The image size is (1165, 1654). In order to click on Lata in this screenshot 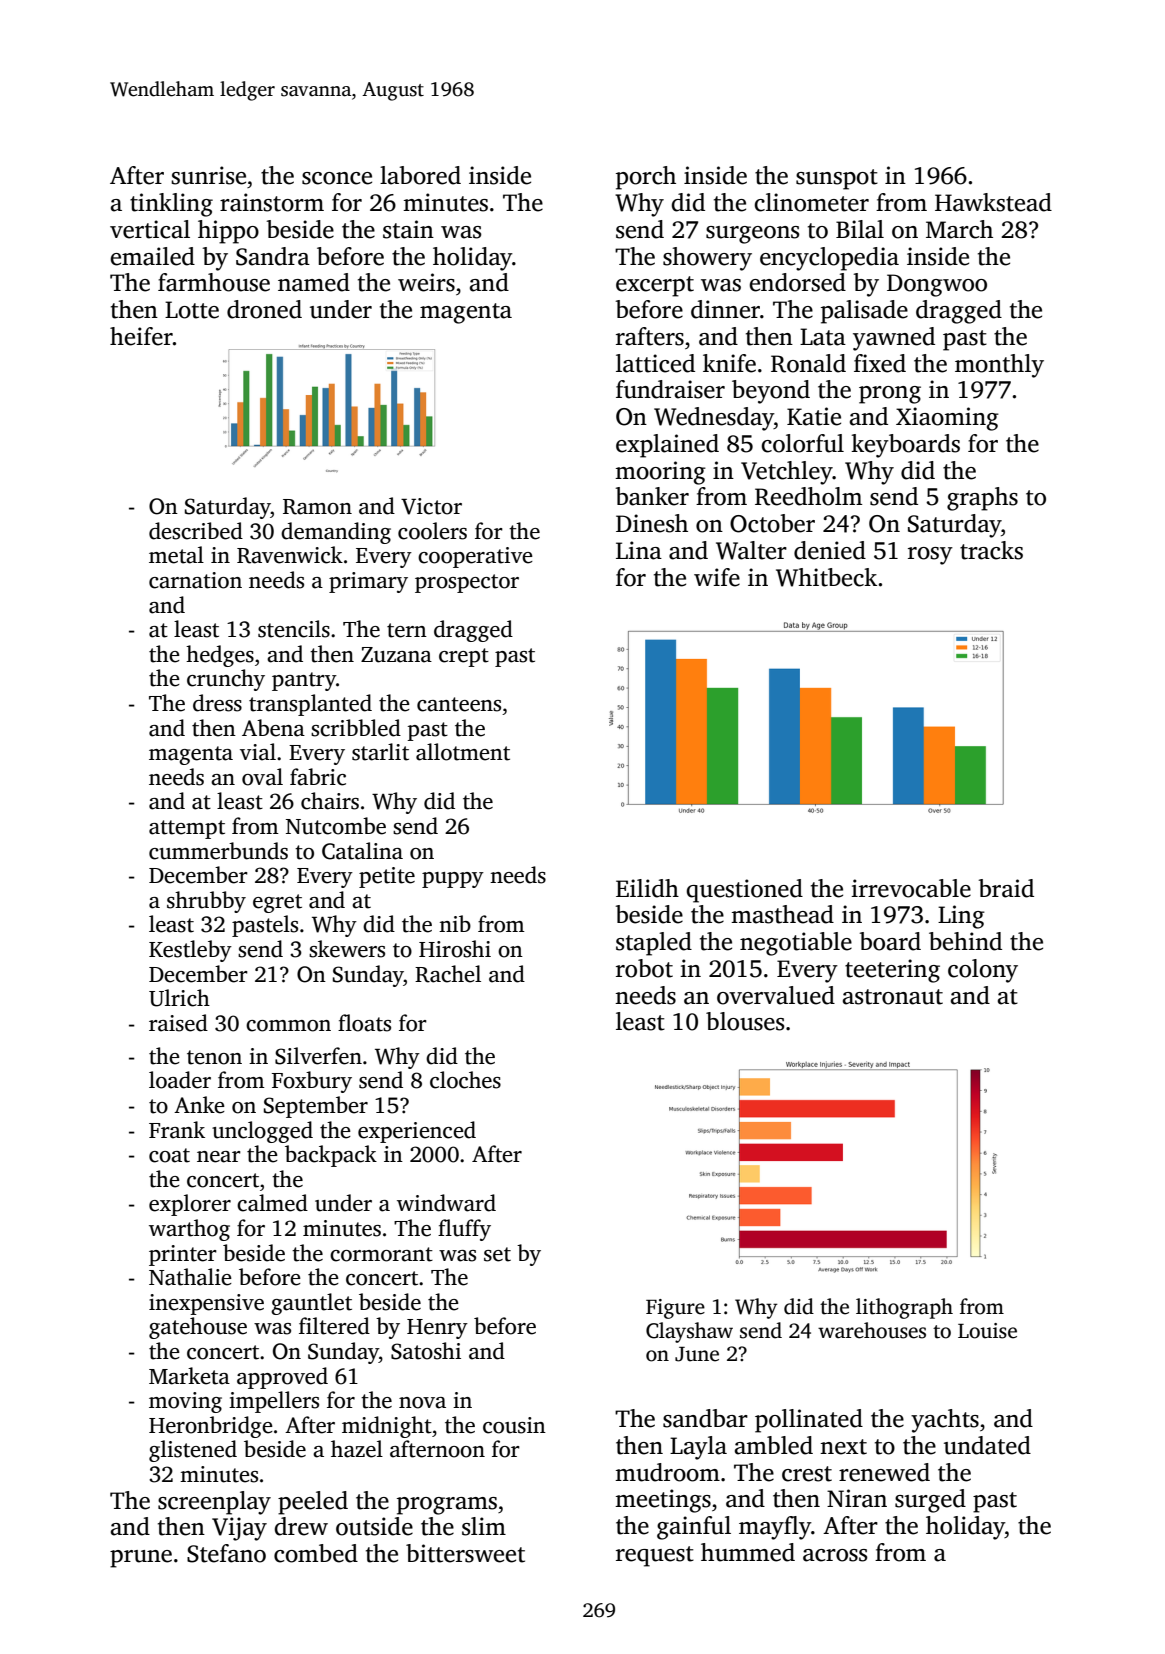, I will do `click(823, 337)`.
